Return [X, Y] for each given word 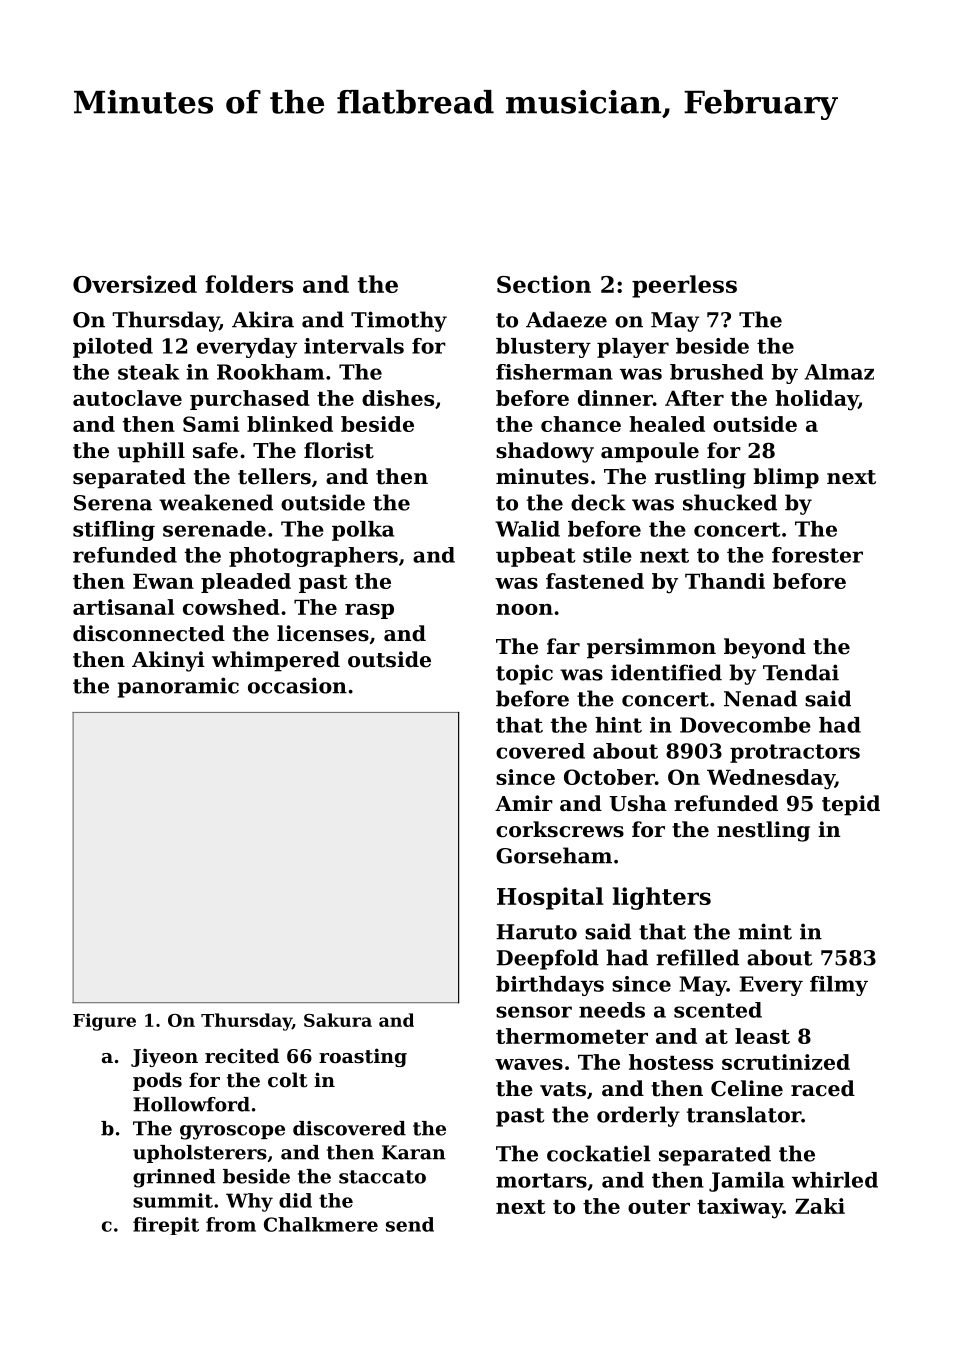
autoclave [127, 398]
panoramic [178, 687]
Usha [638, 803]
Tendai [801, 672]
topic [524, 674]
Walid [527, 529]
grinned [174, 1178]
